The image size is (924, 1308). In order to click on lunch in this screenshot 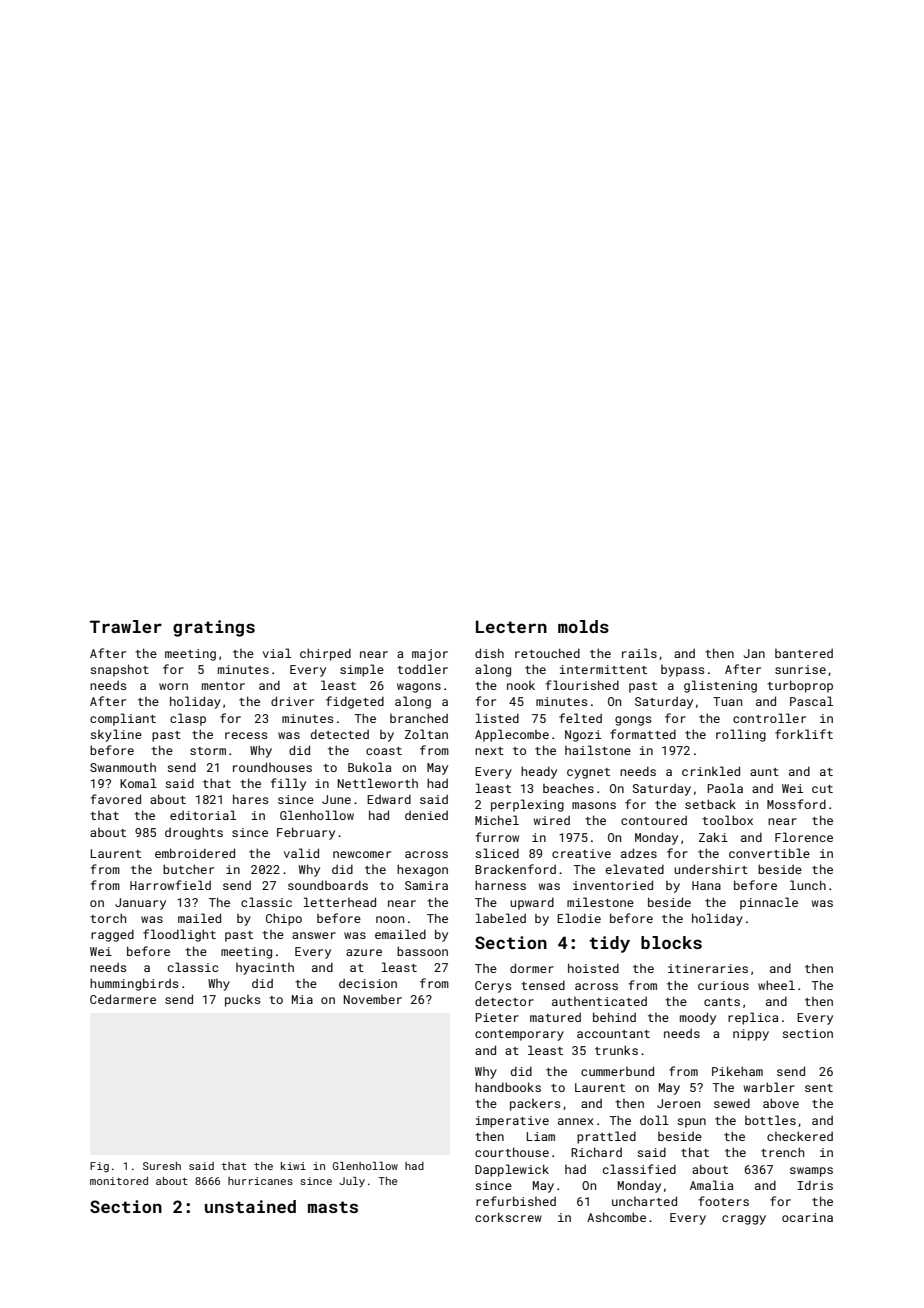, I will do `click(808, 885)`.
